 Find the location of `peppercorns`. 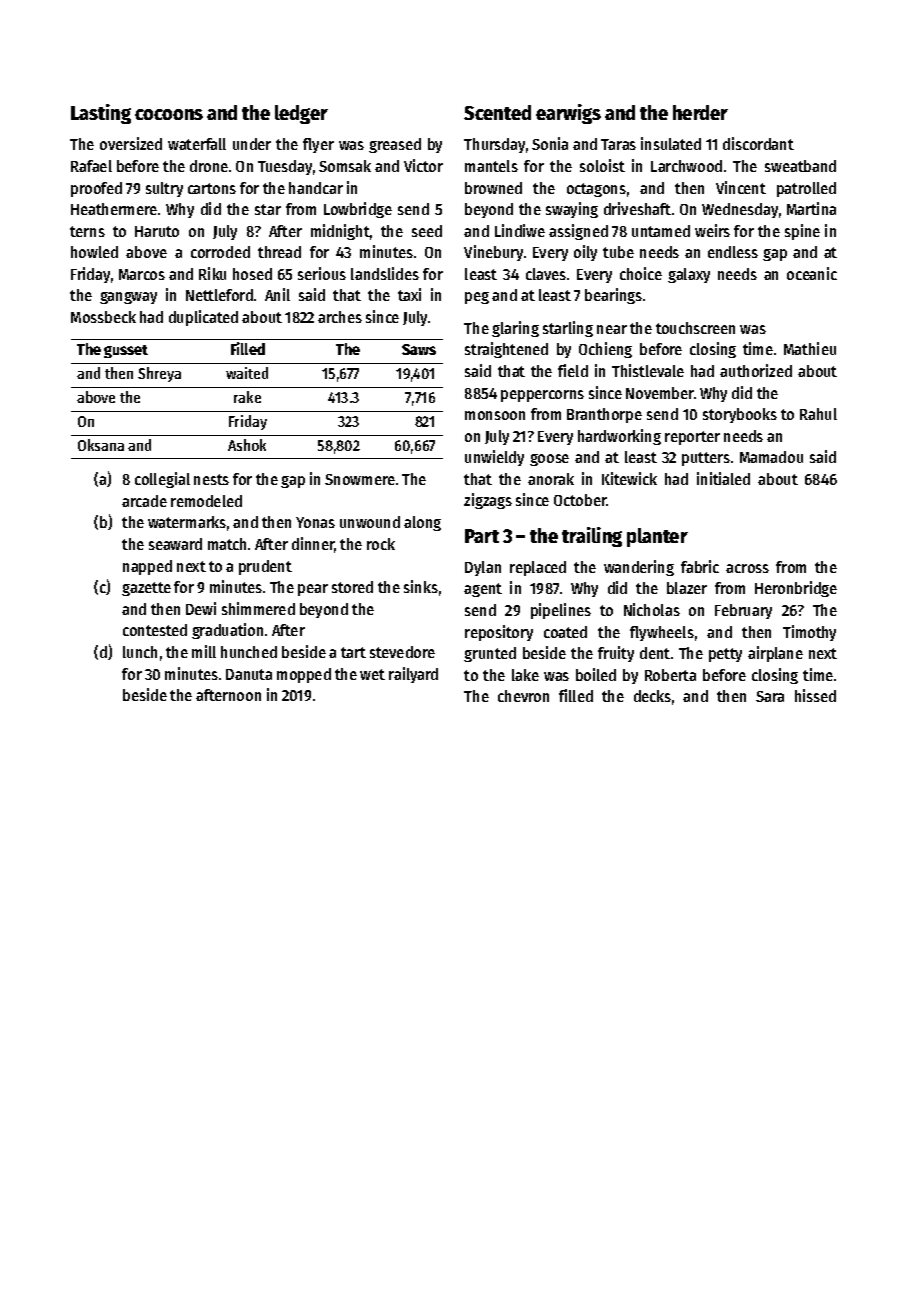

peppercorns is located at coordinates (542, 396).
